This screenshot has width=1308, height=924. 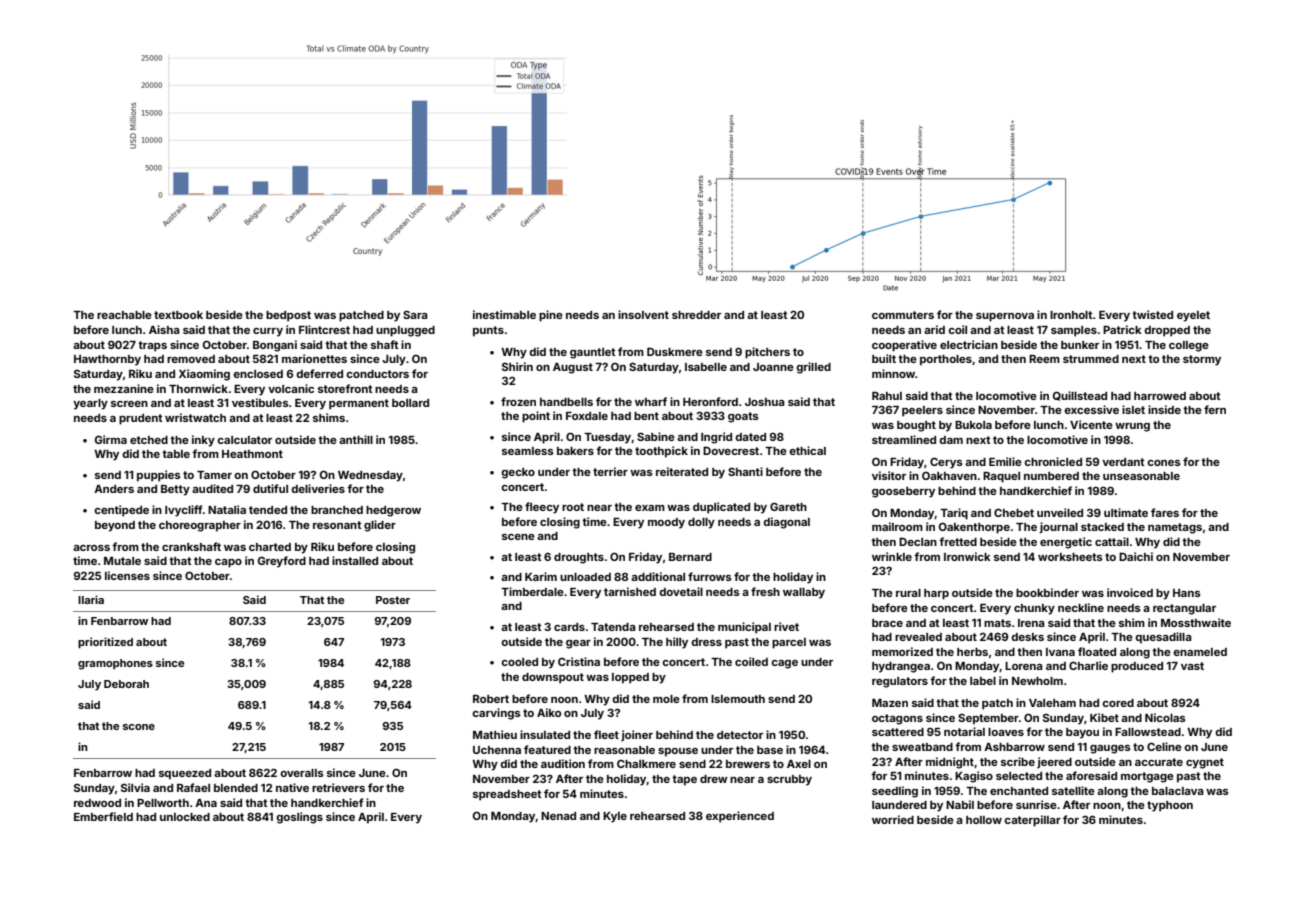 I want to click on licenses, so click(x=127, y=575).
